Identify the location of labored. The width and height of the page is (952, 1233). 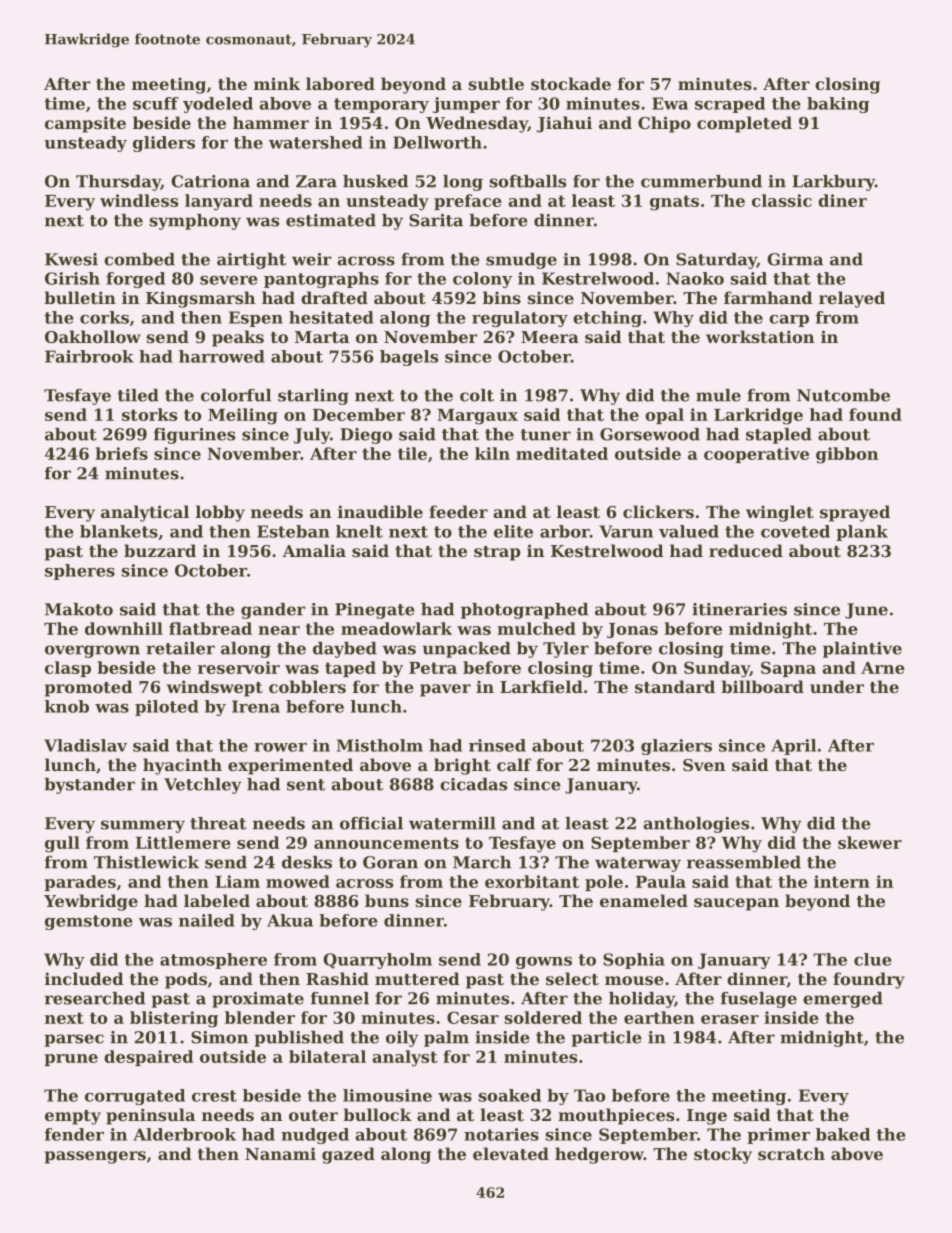
(340, 83).
